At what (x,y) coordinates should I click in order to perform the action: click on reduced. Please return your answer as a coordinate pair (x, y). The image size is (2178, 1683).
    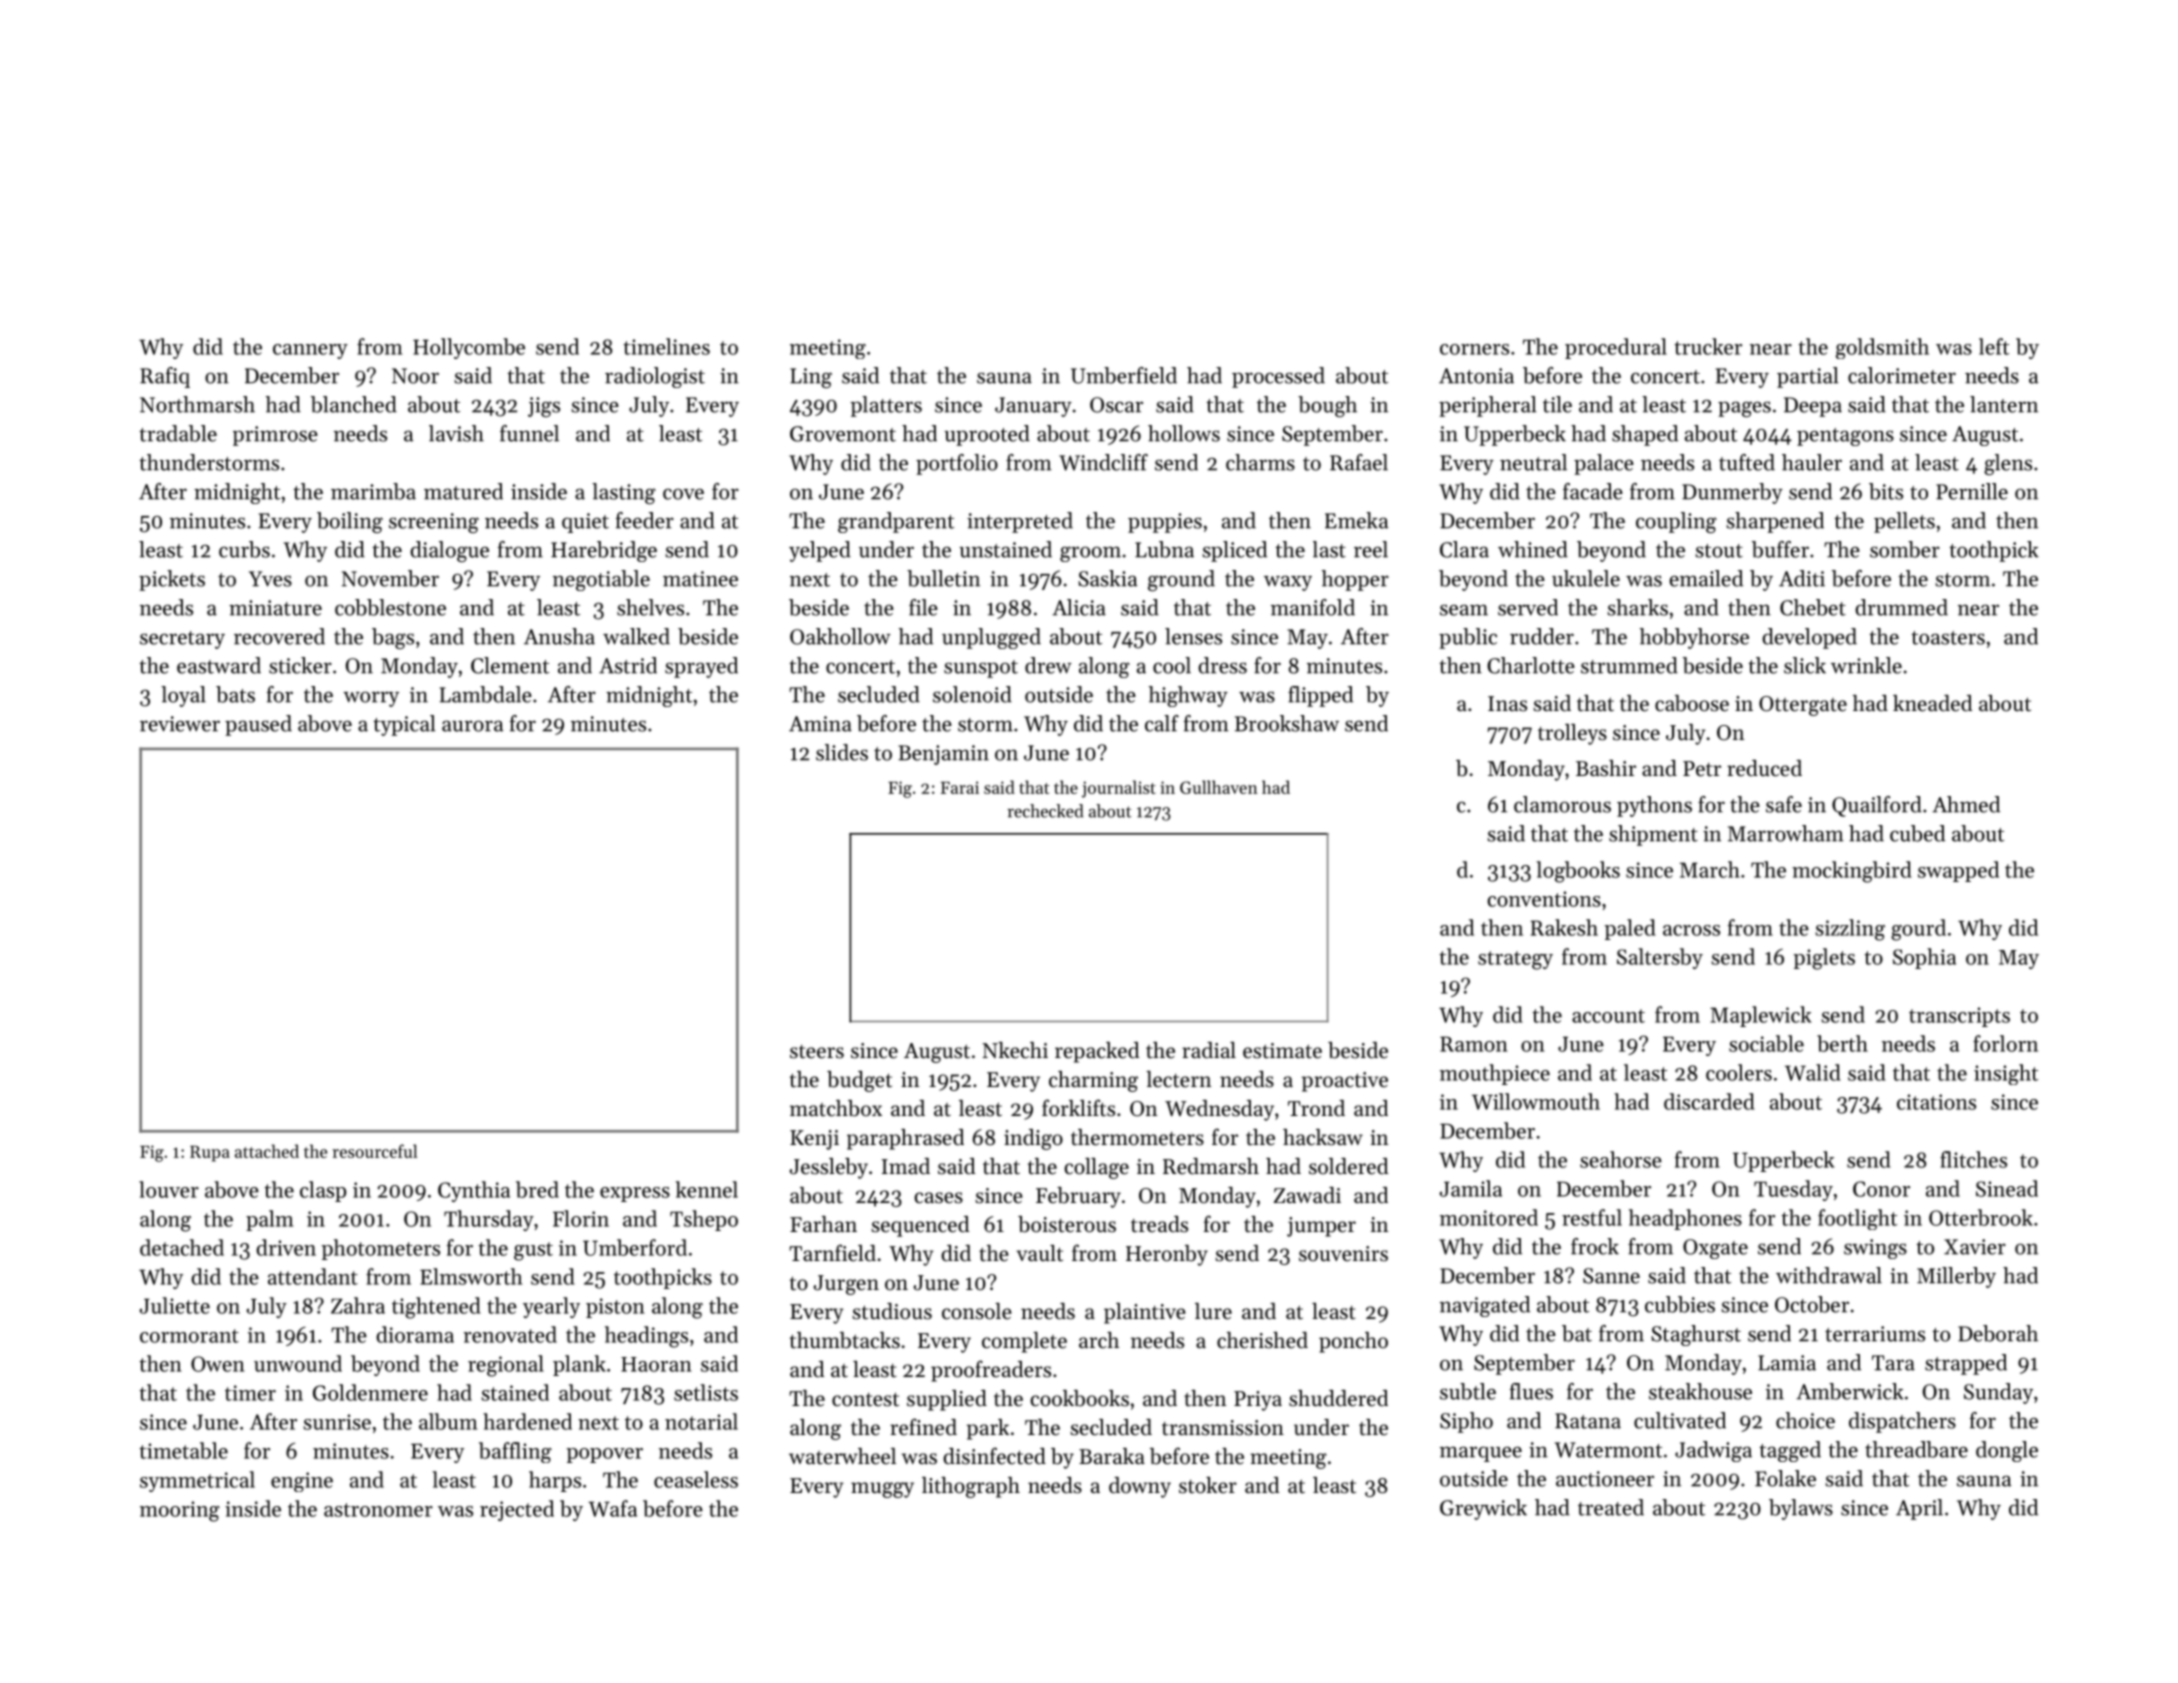
    Looking at the image, I should click on (1764, 768).
